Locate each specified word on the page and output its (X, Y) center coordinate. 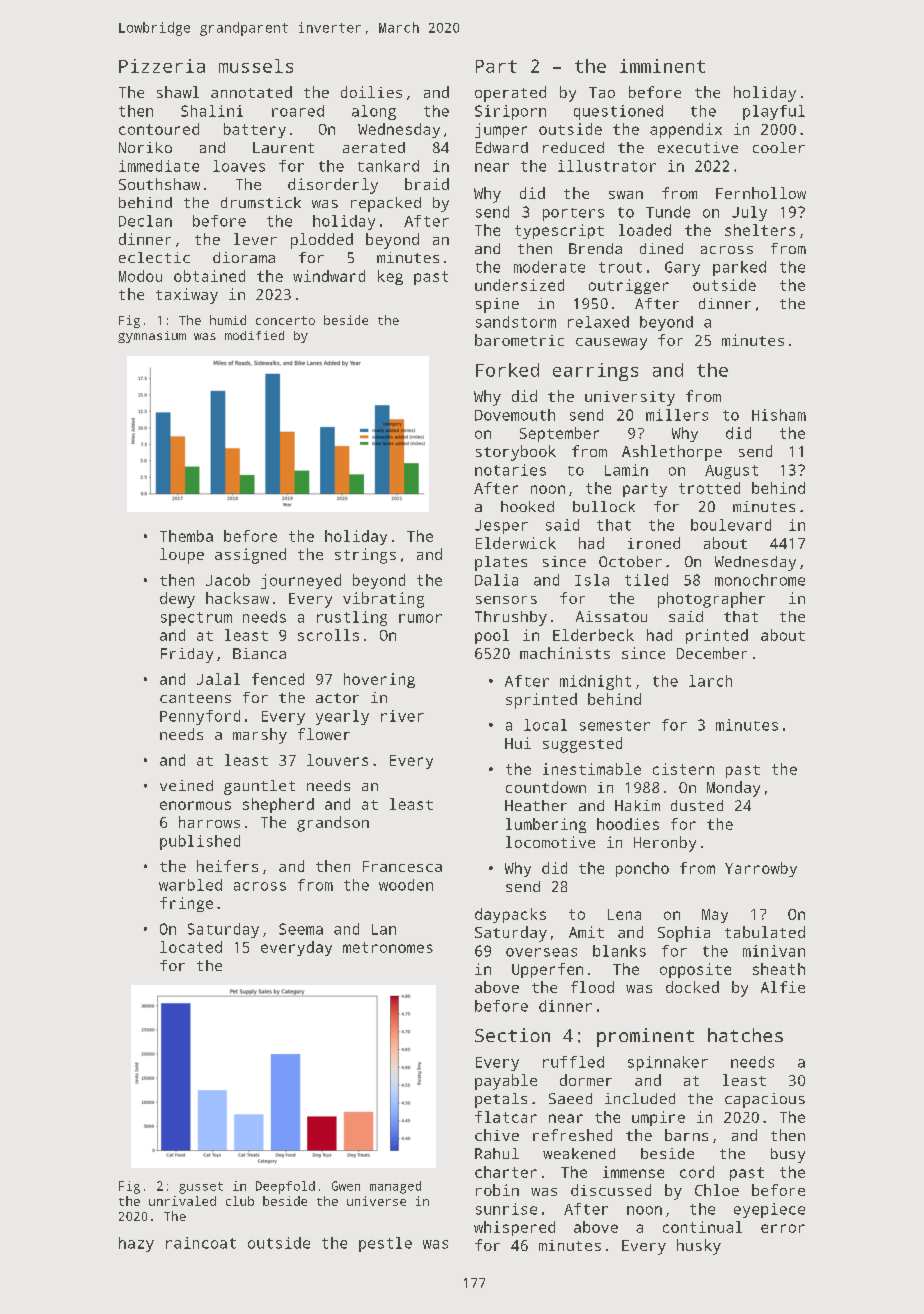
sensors (506, 600)
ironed (654, 543)
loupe (182, 556)
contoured (159, 129)
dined (661, 248)
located (191, 947)
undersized (519, 285)
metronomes (388, 947)
